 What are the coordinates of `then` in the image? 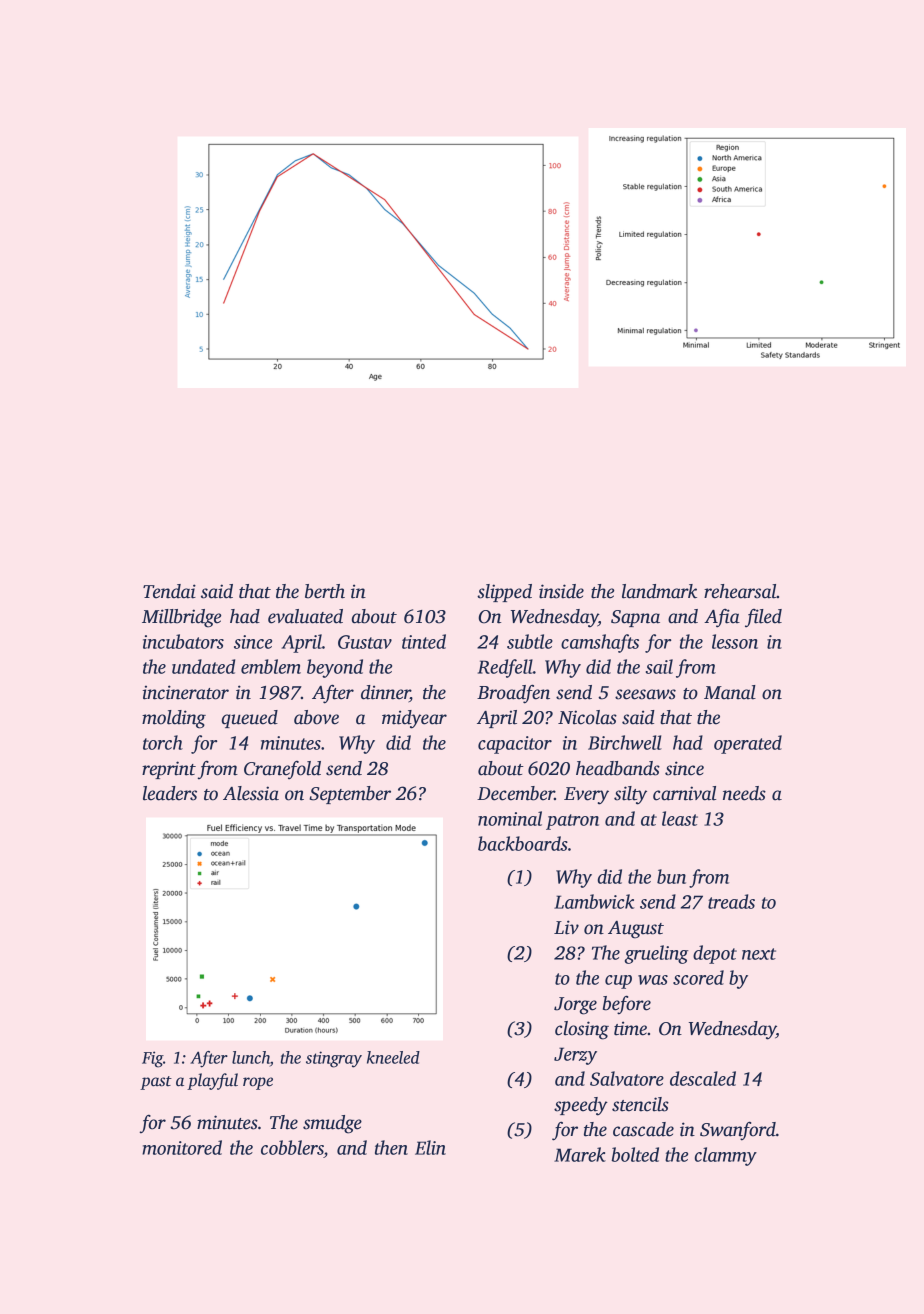 It's located at (391, 1147).
